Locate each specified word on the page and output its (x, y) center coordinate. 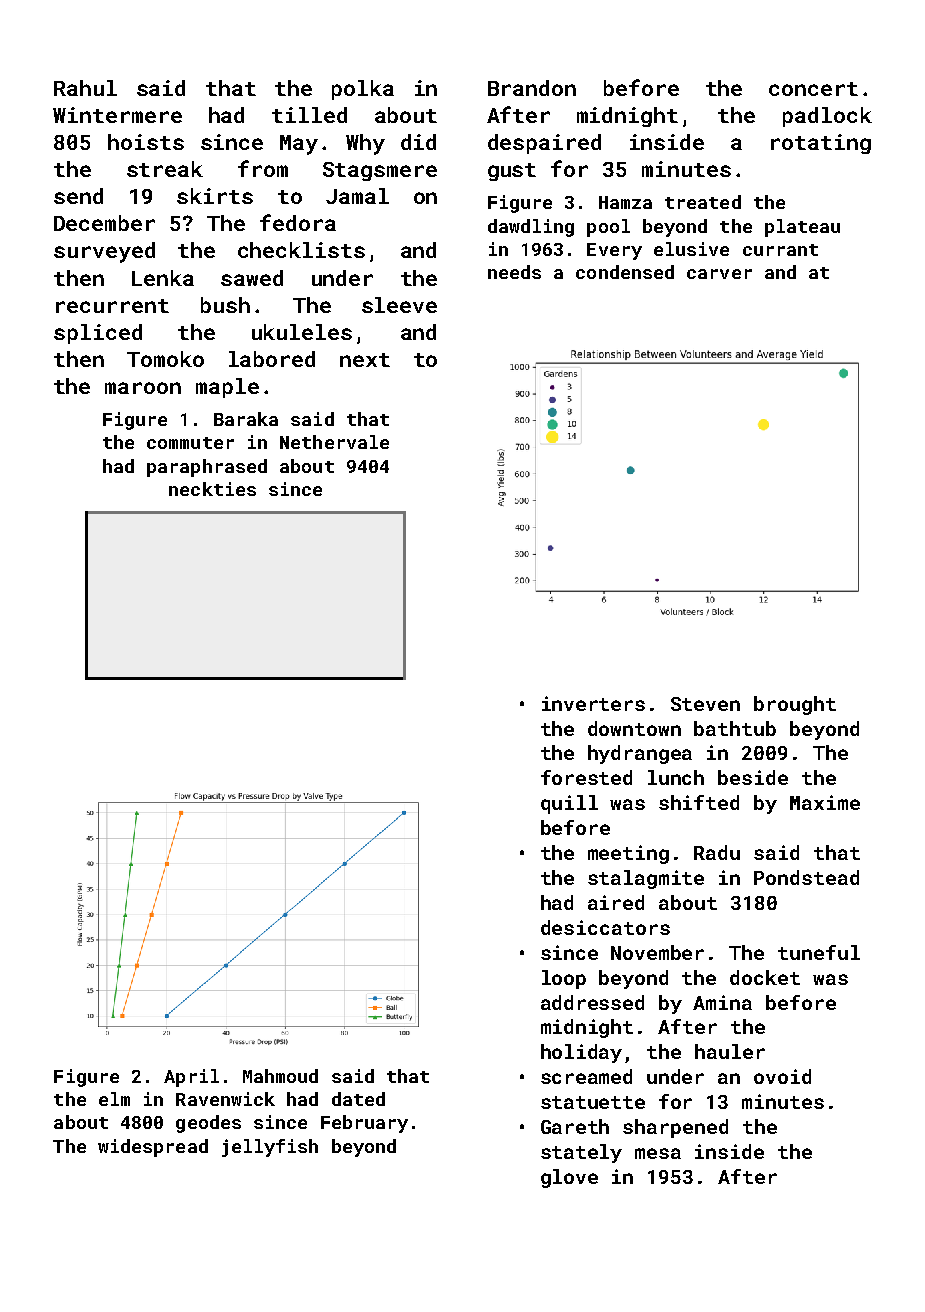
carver (719, 274)
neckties (212, 489)
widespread (153, 1148)
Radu (717, 852)
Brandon (532, 88)
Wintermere (117, 115)
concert (813, 89)
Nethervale (334, 442)
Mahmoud (280, 1076)
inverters (593, 703)
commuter (190, 443)
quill (569, 804)
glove (569, 1178)
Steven (705, 704)
